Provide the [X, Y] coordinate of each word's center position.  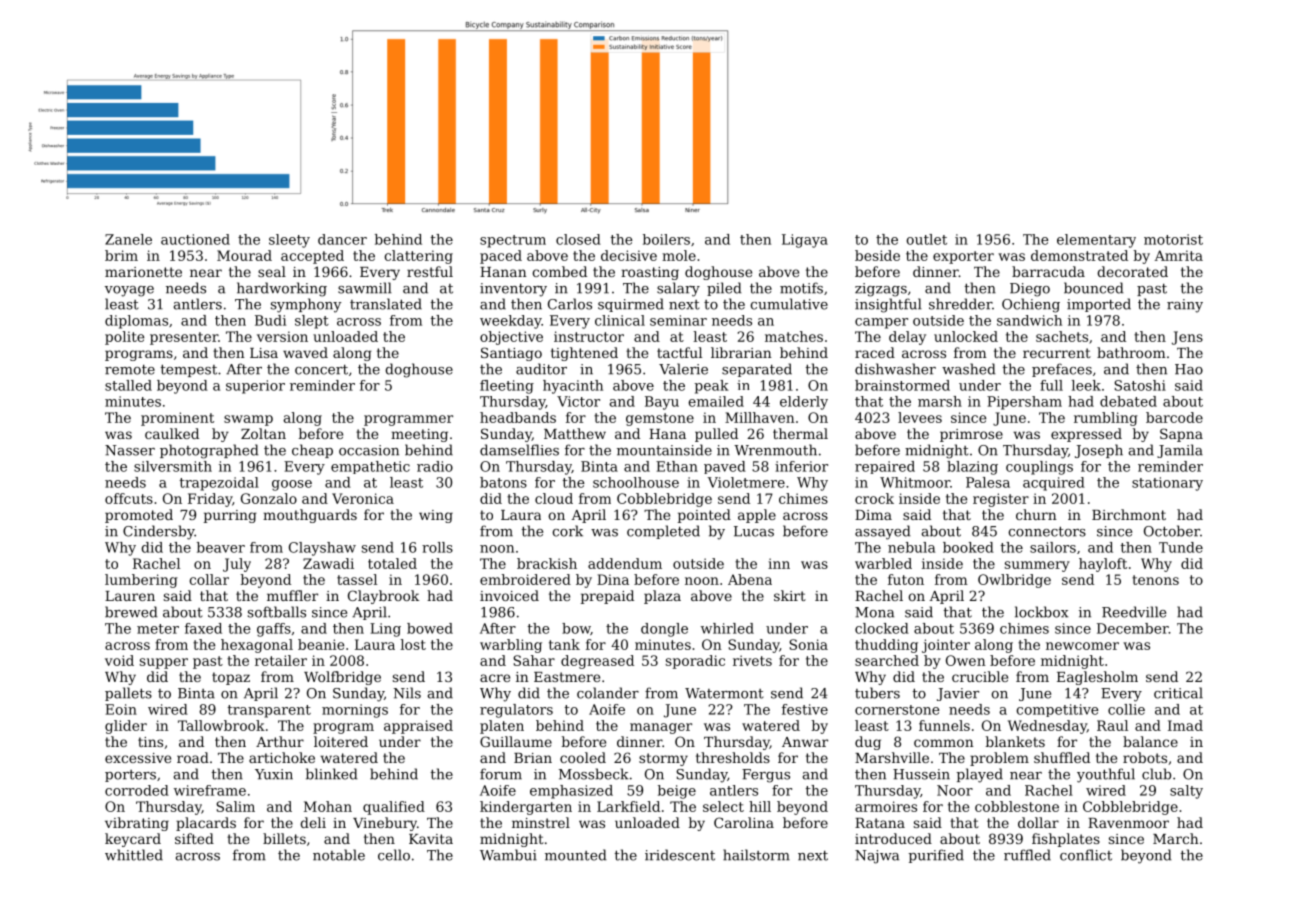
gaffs [274, 630]
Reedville [1134, 612]
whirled [727, 628]
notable [339, 855]
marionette [143, 272]
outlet [927, 239]
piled [724, 289]
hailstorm [756, 855]
